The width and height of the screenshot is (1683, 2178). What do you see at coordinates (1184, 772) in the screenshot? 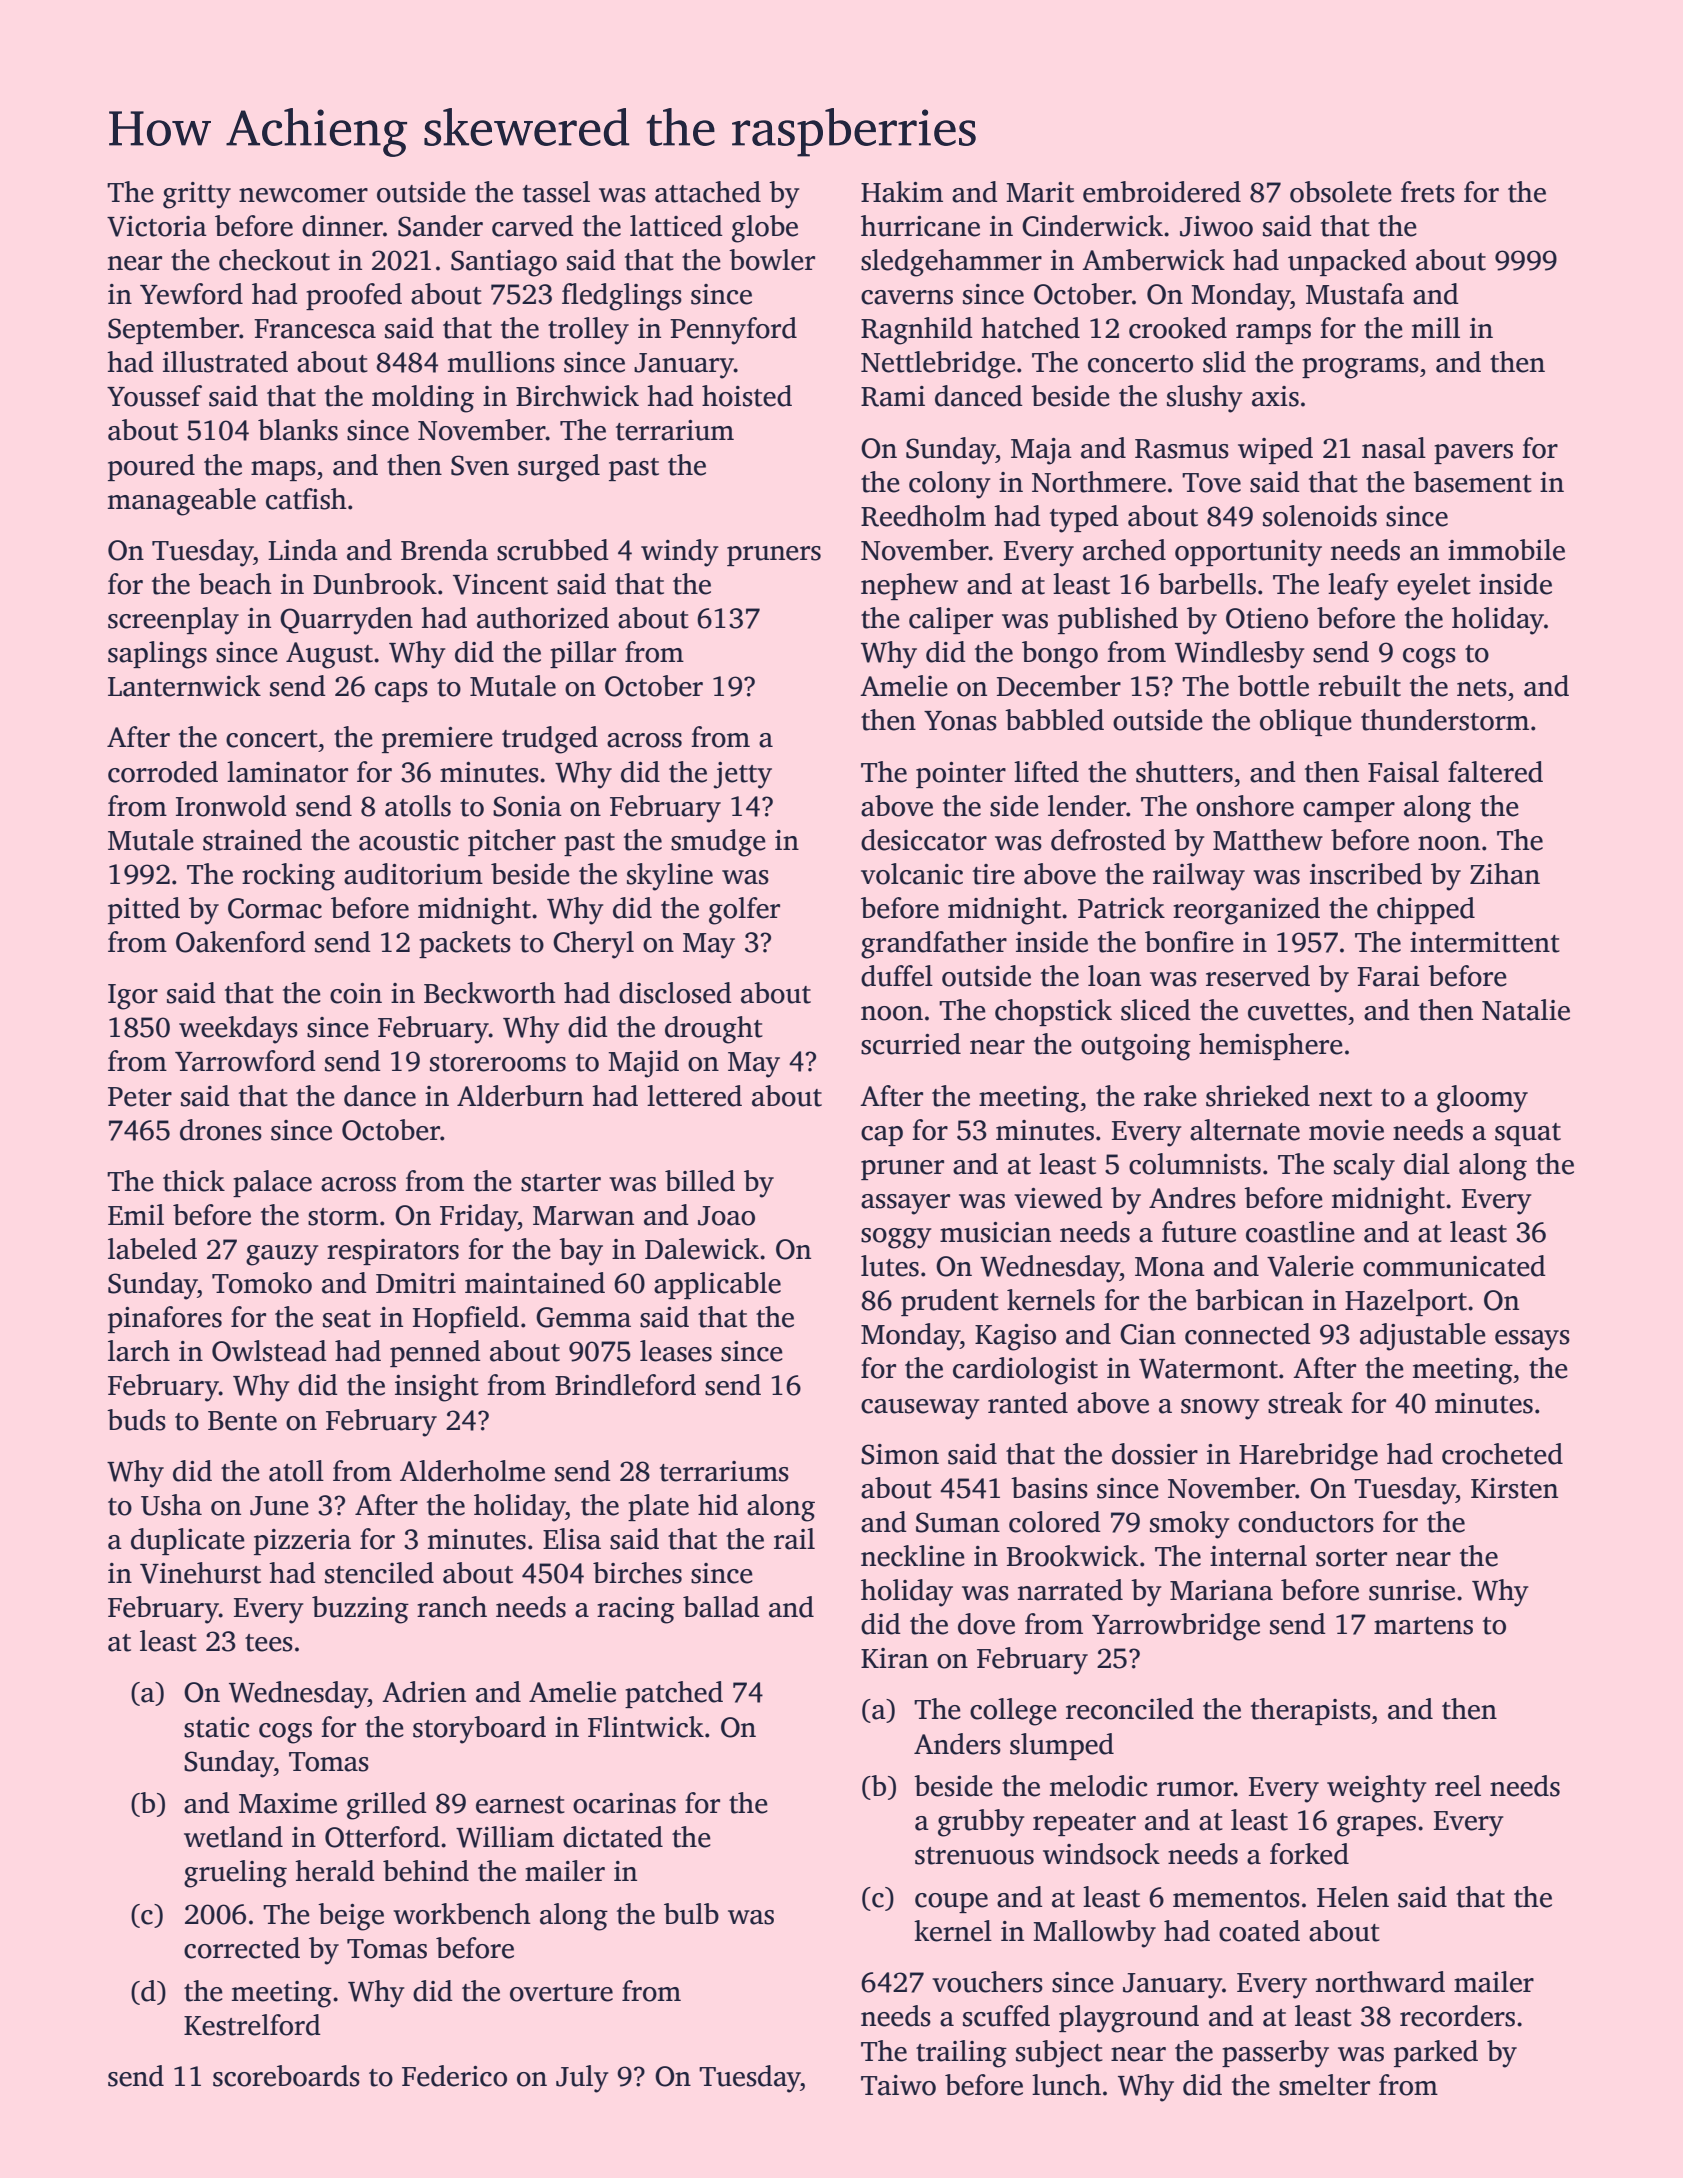
I see `shutters` at bounding box center [1184, 772].
